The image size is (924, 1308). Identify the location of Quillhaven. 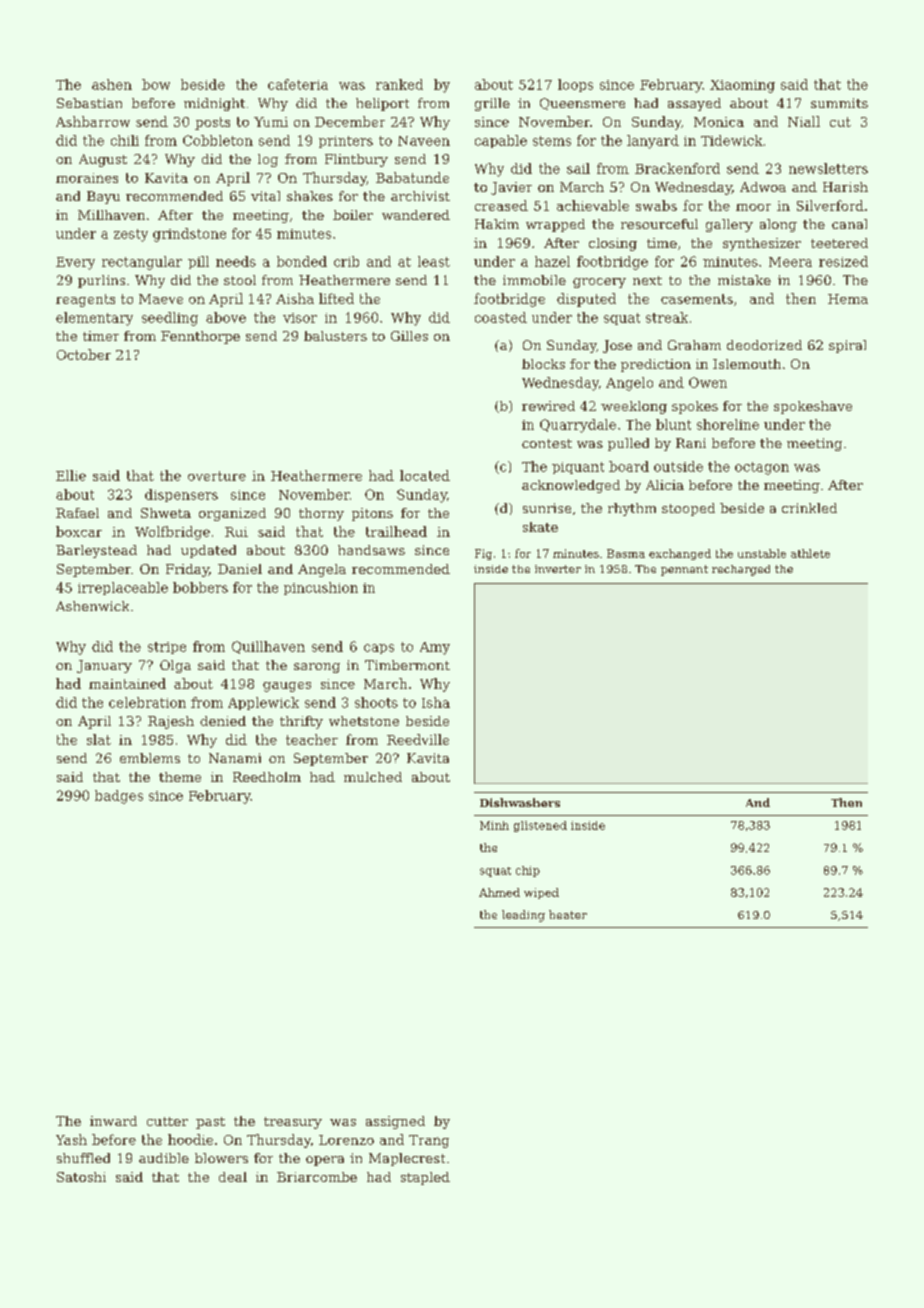
(268, 647).
